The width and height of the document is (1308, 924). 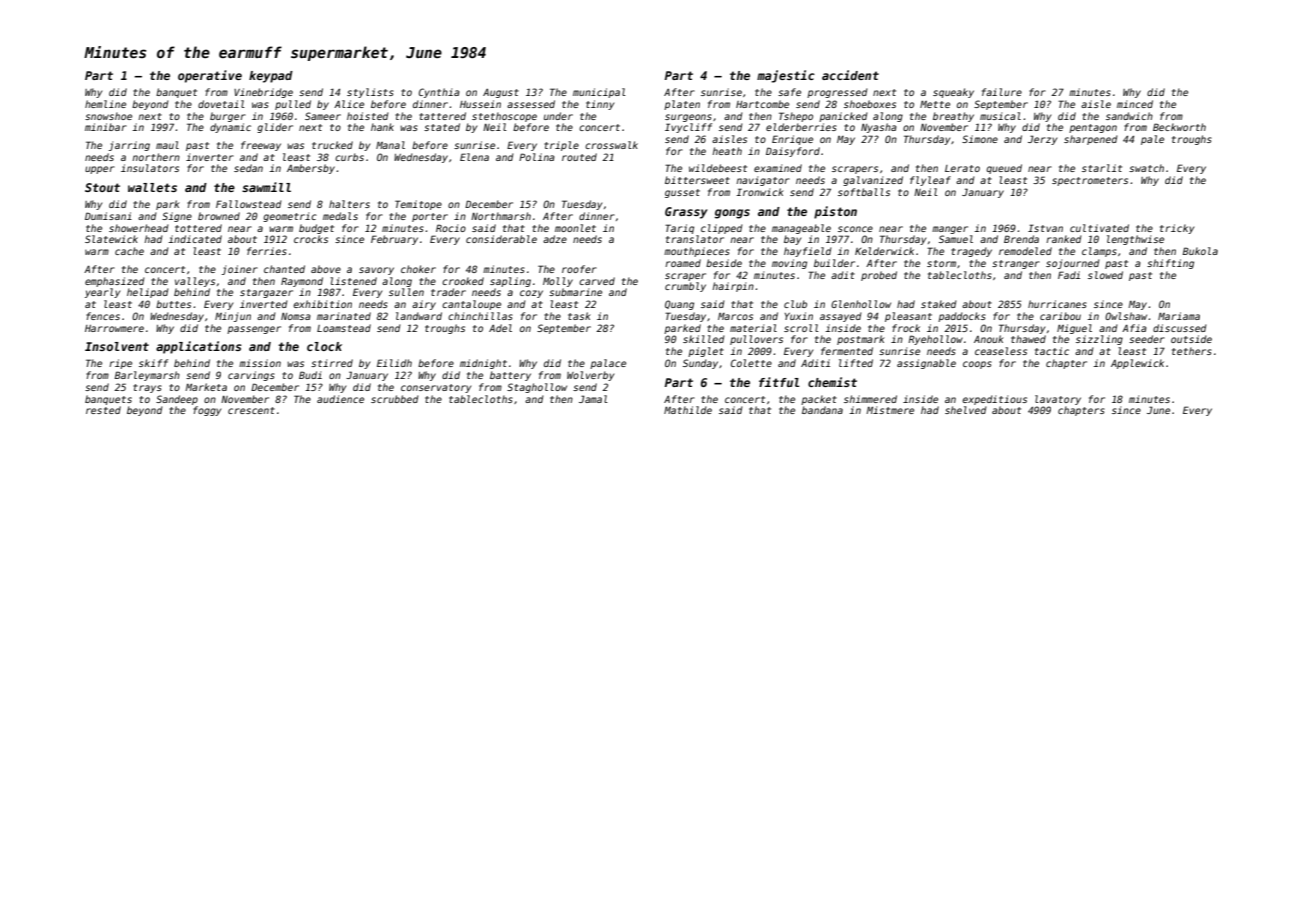 I want to click on wildebeest, so click(x=718, y=168).
